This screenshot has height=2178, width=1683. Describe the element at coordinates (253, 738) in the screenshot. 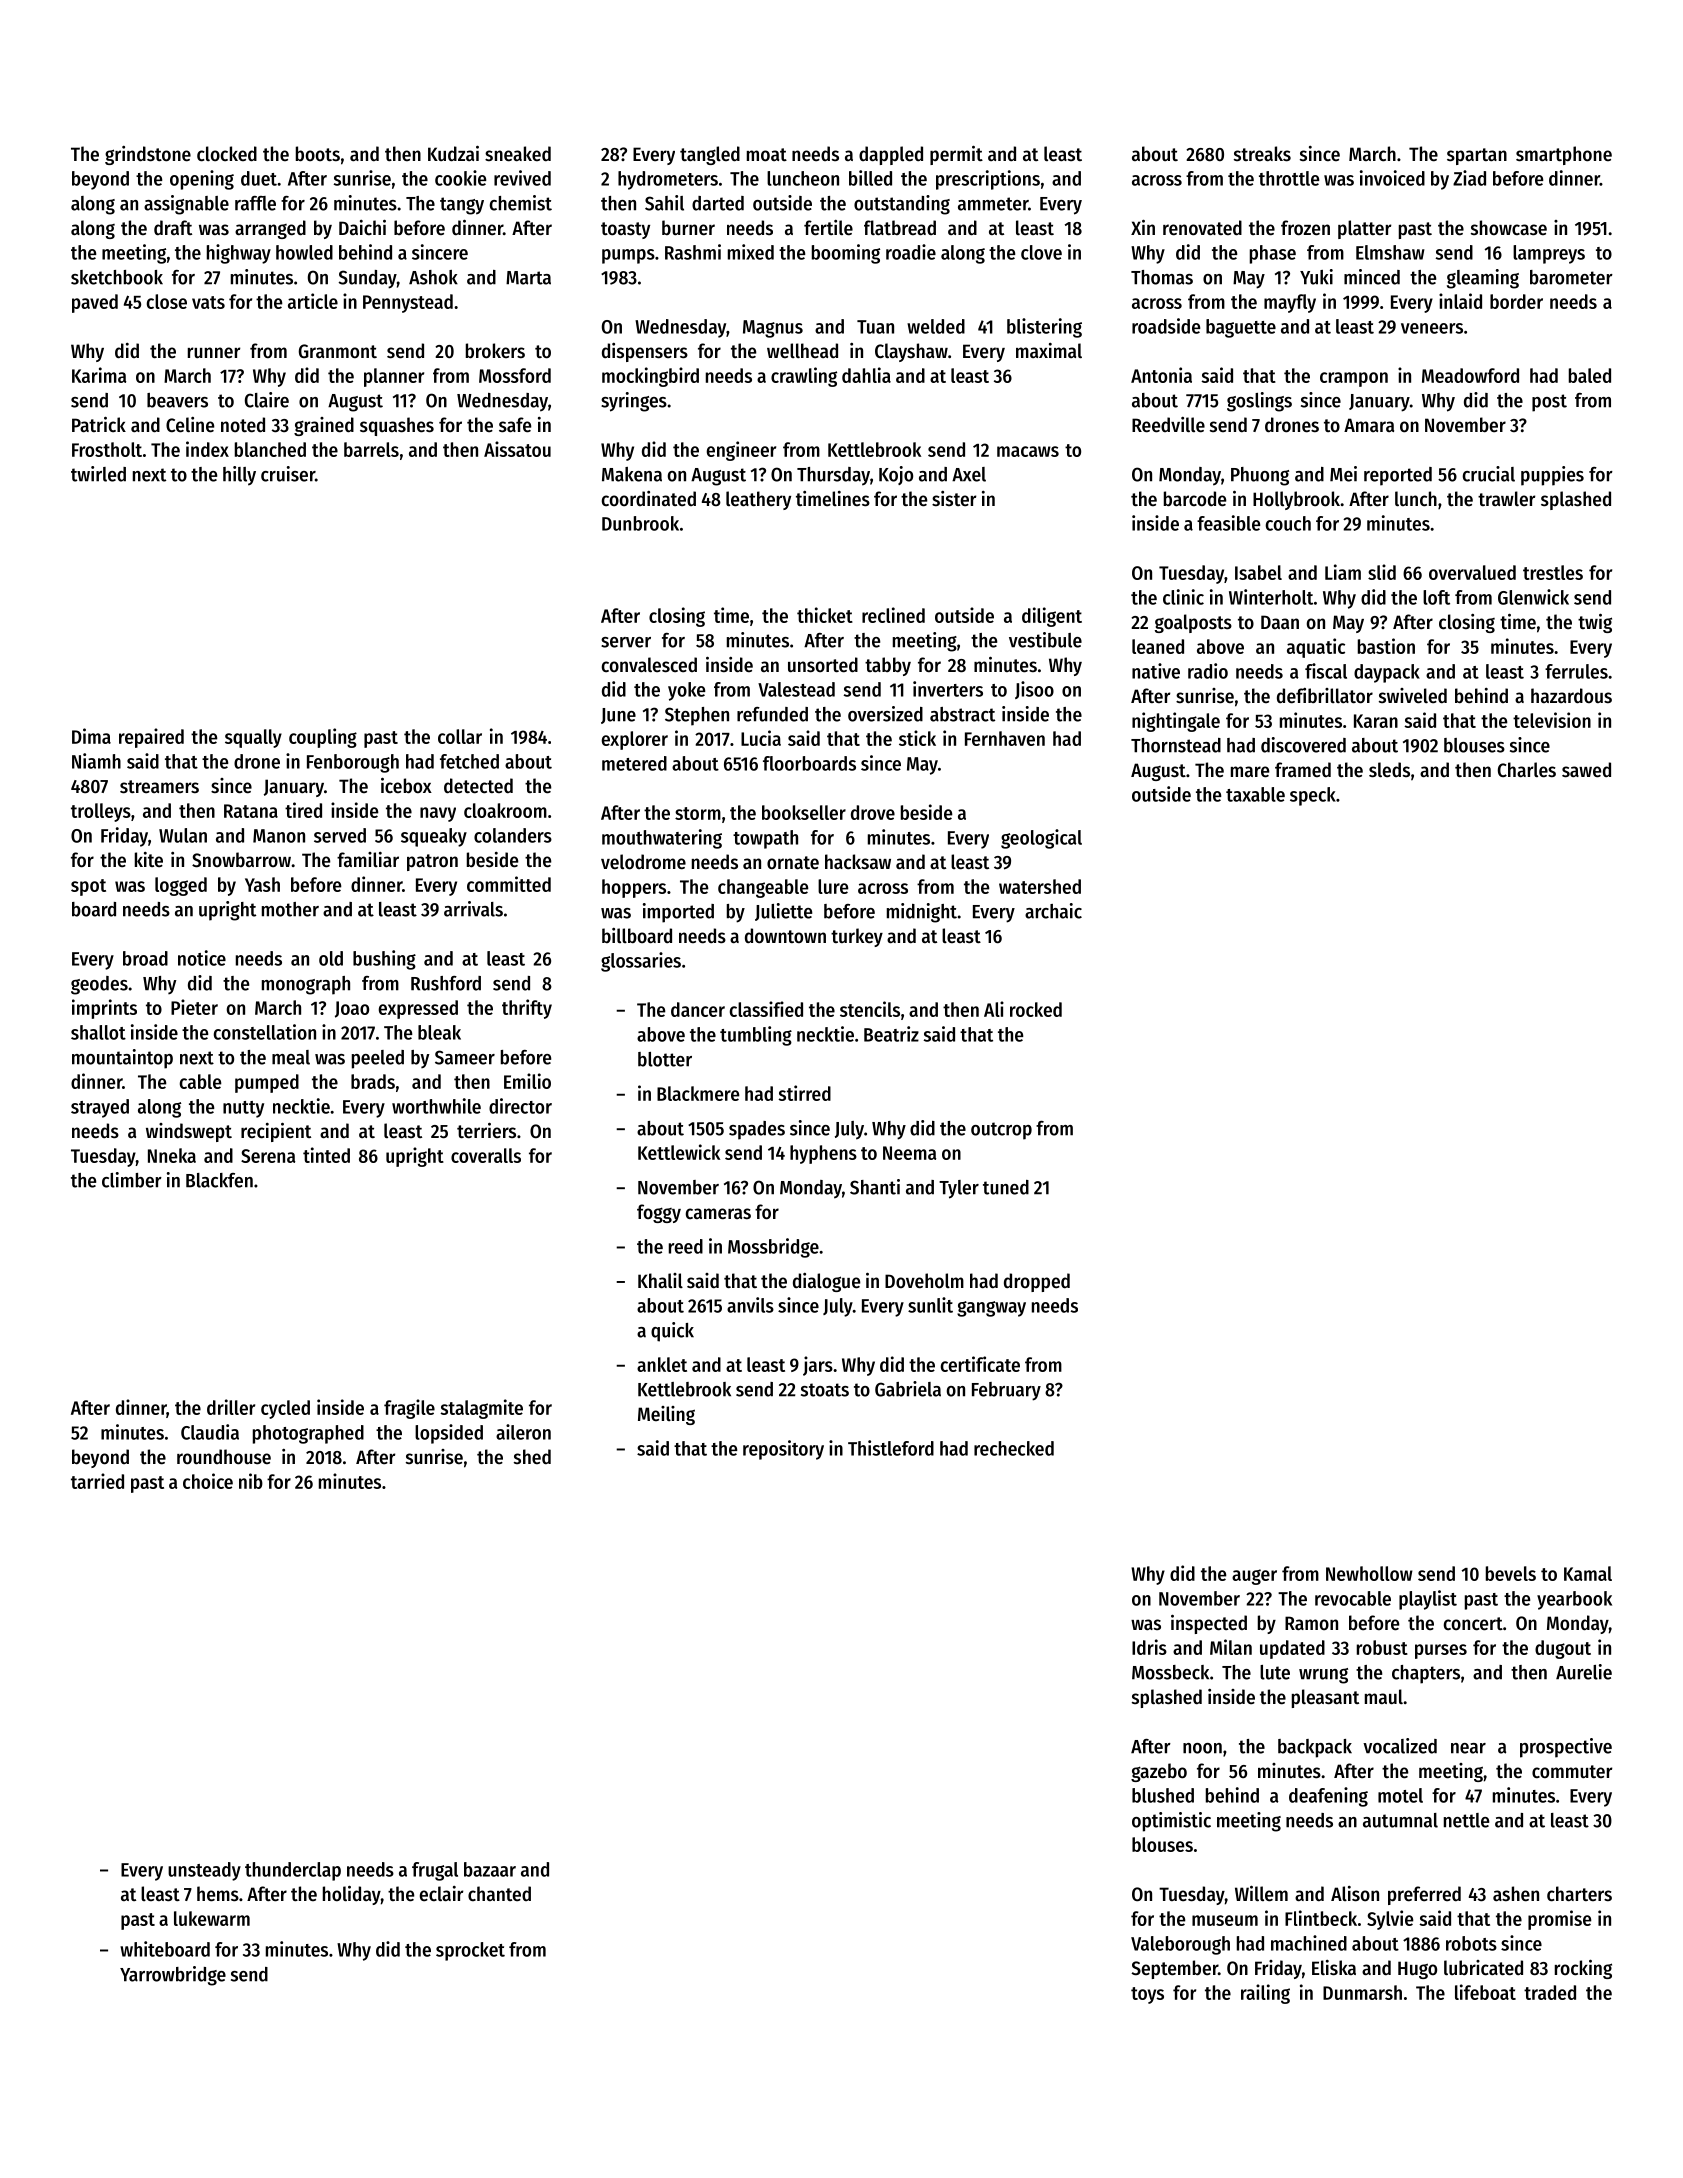

I see `squally` at that location.
